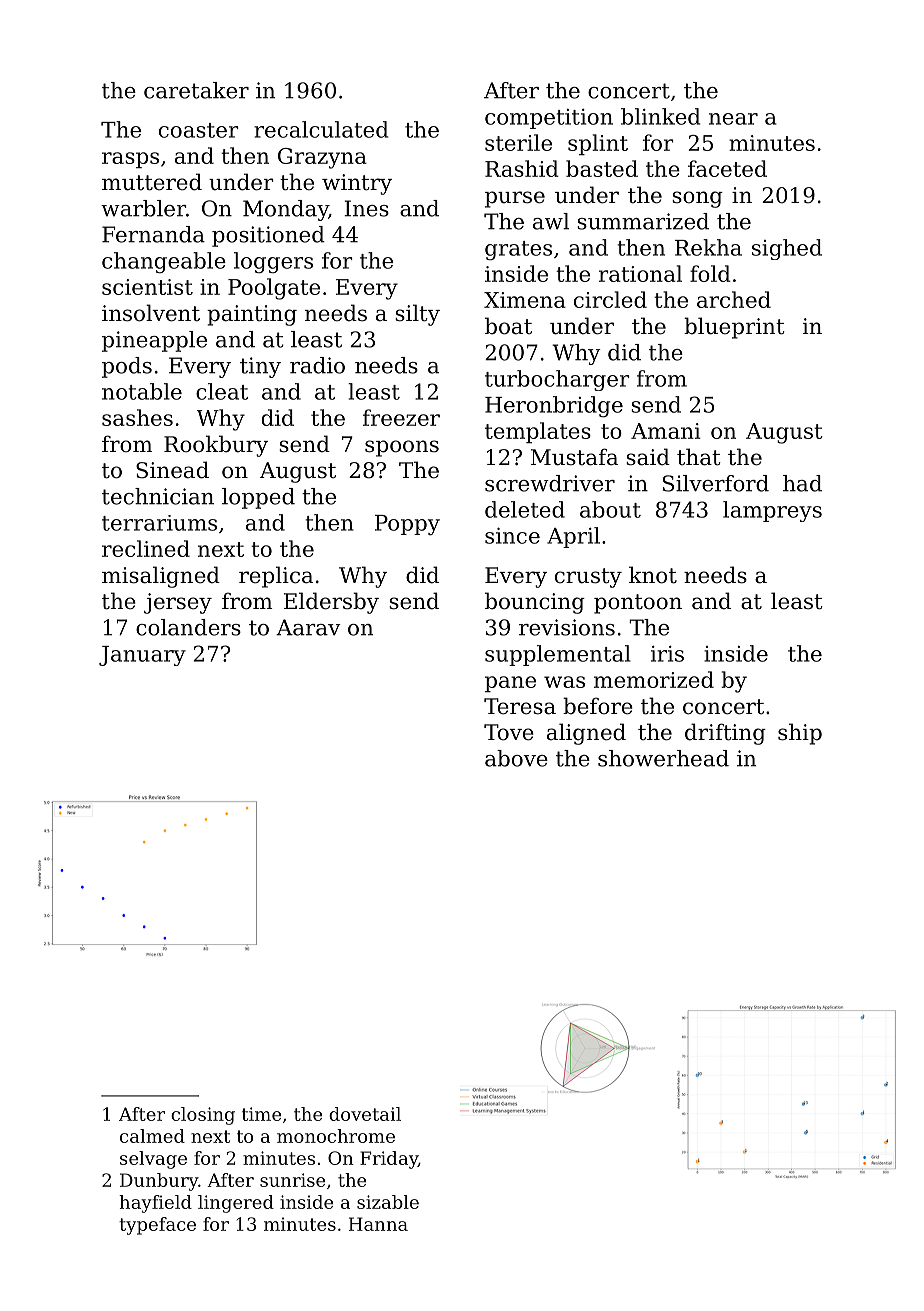 This image has height=1311, width=924. What do you see at coordinates (321, 129) in the image?
I see `recalculated` at bounding box center [321, 129].
